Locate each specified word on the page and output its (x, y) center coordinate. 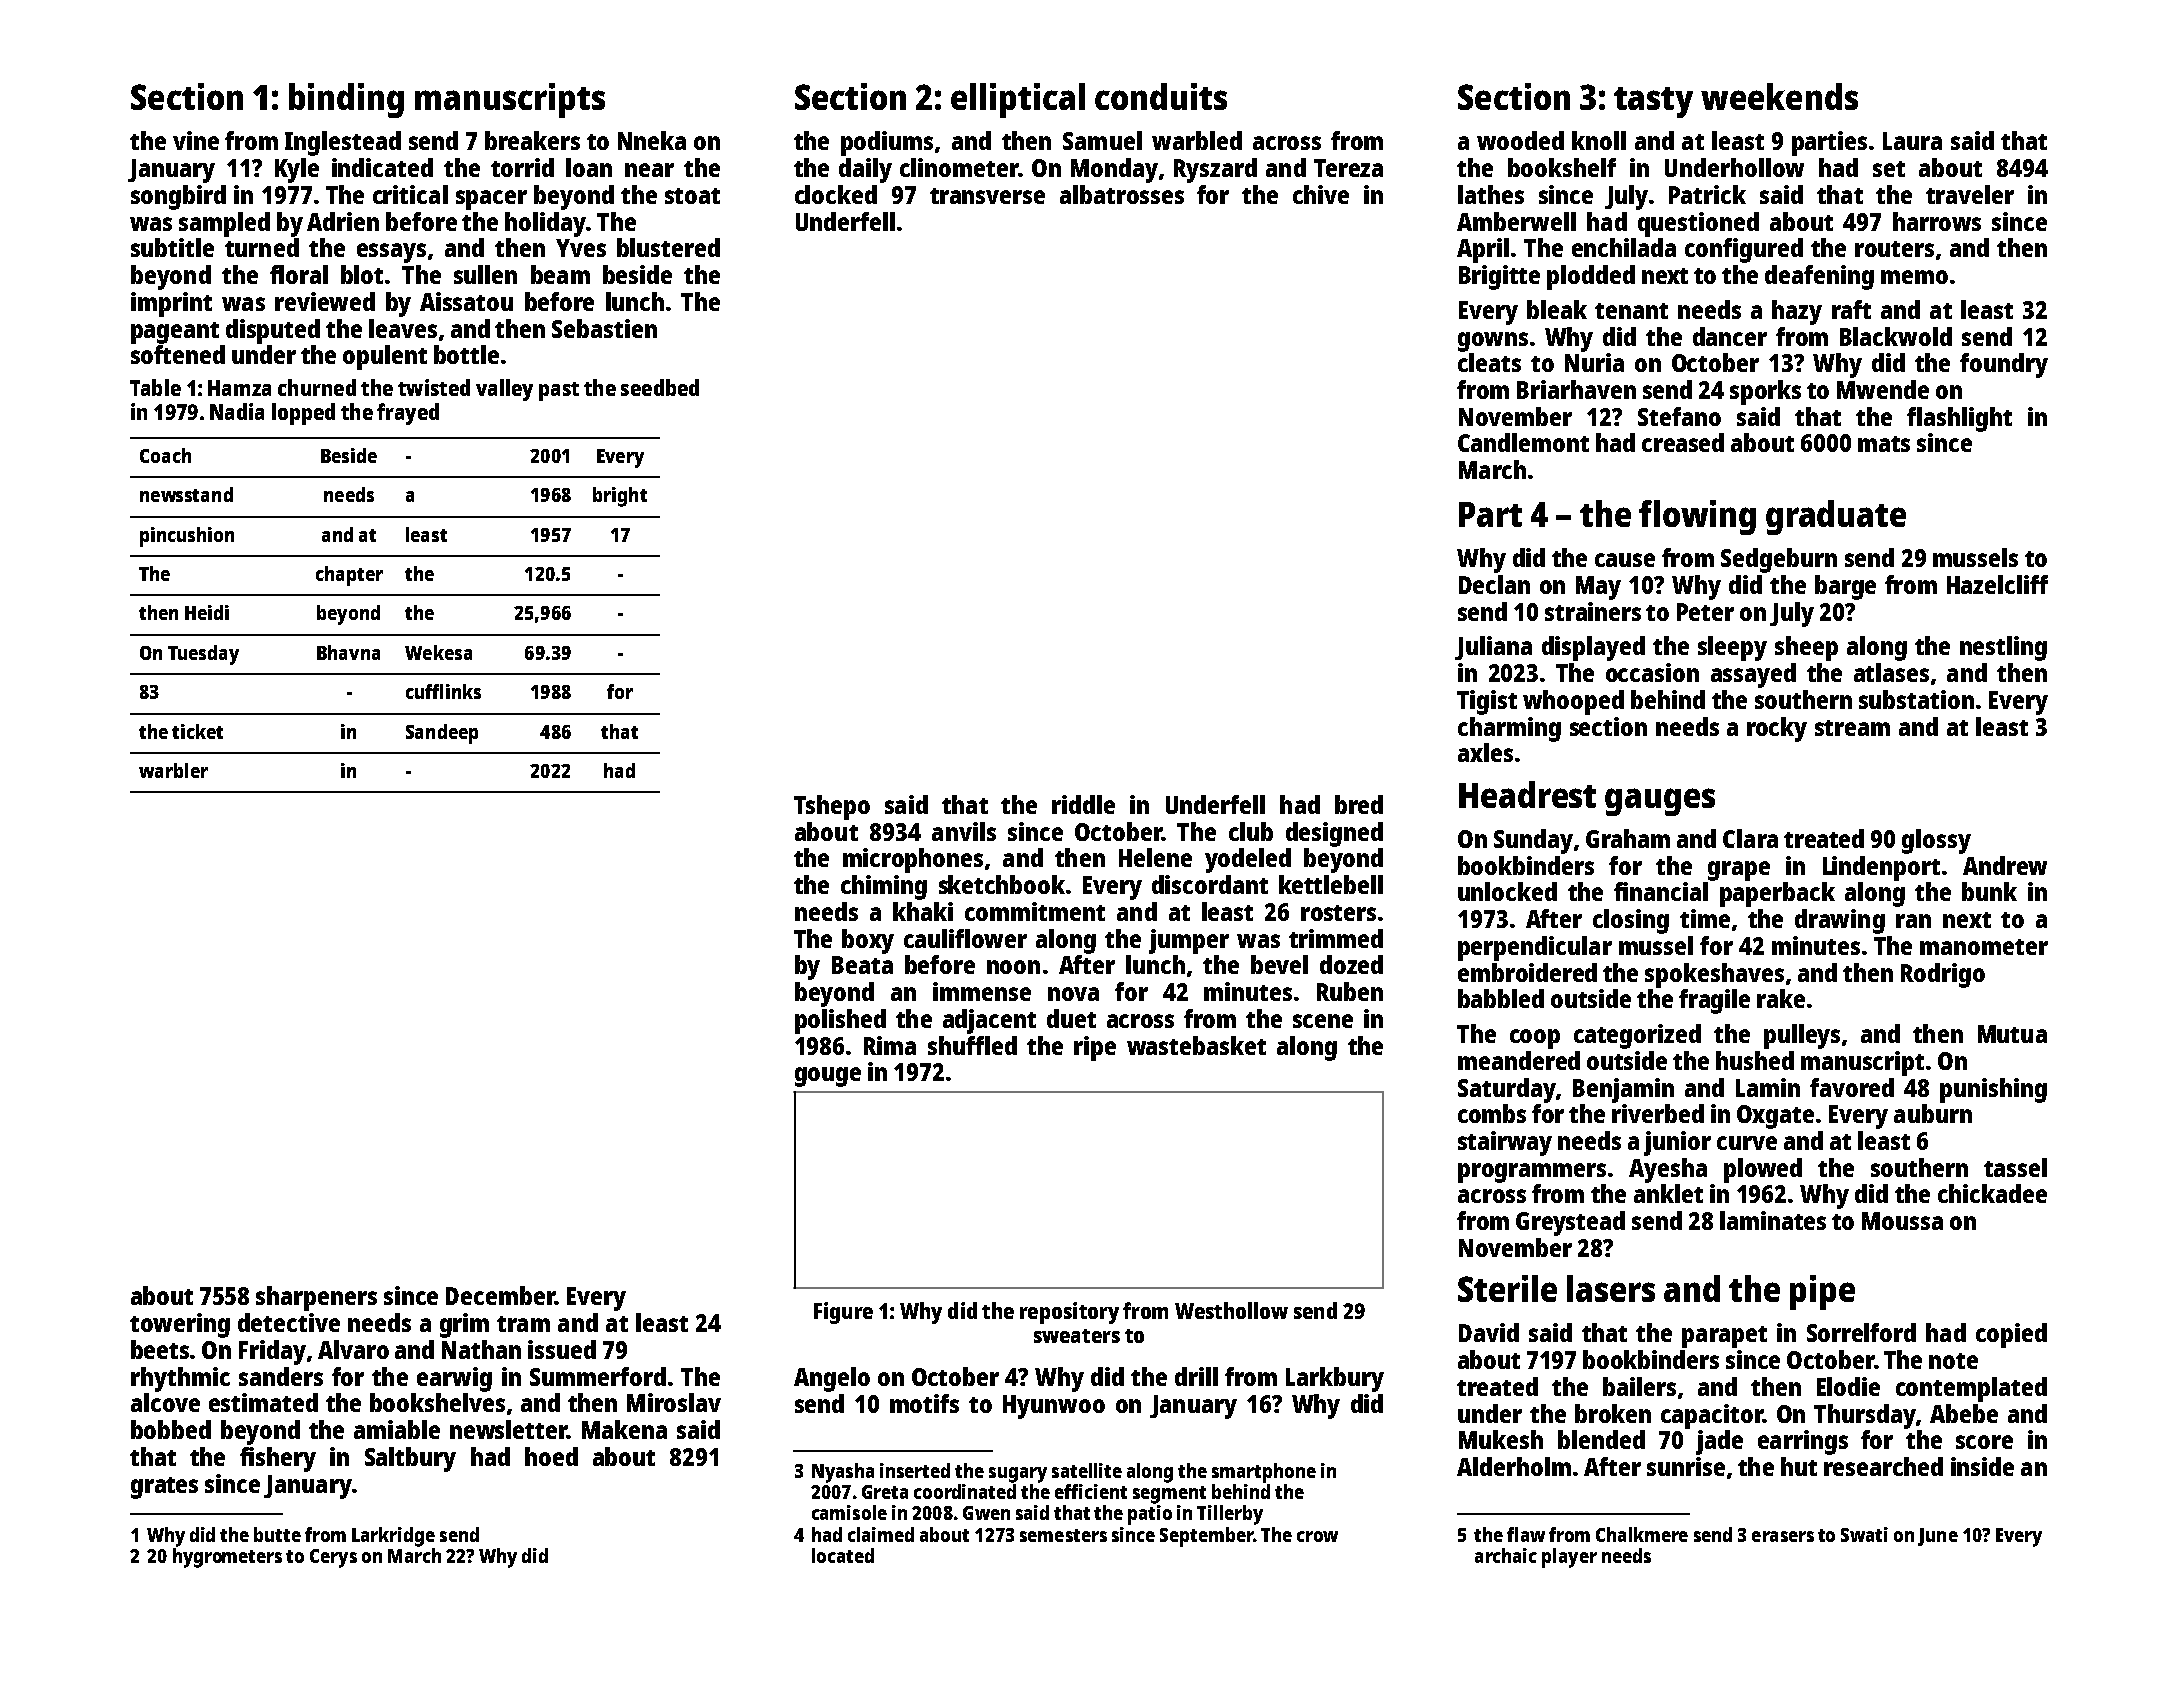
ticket (197, 731)
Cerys (333, 1558)
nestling (2003, 648)
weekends (1779, 96)
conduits (1161, 96)
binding (346, 100)
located (843, 1555)
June (1938, 1537)
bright (620, 497)
